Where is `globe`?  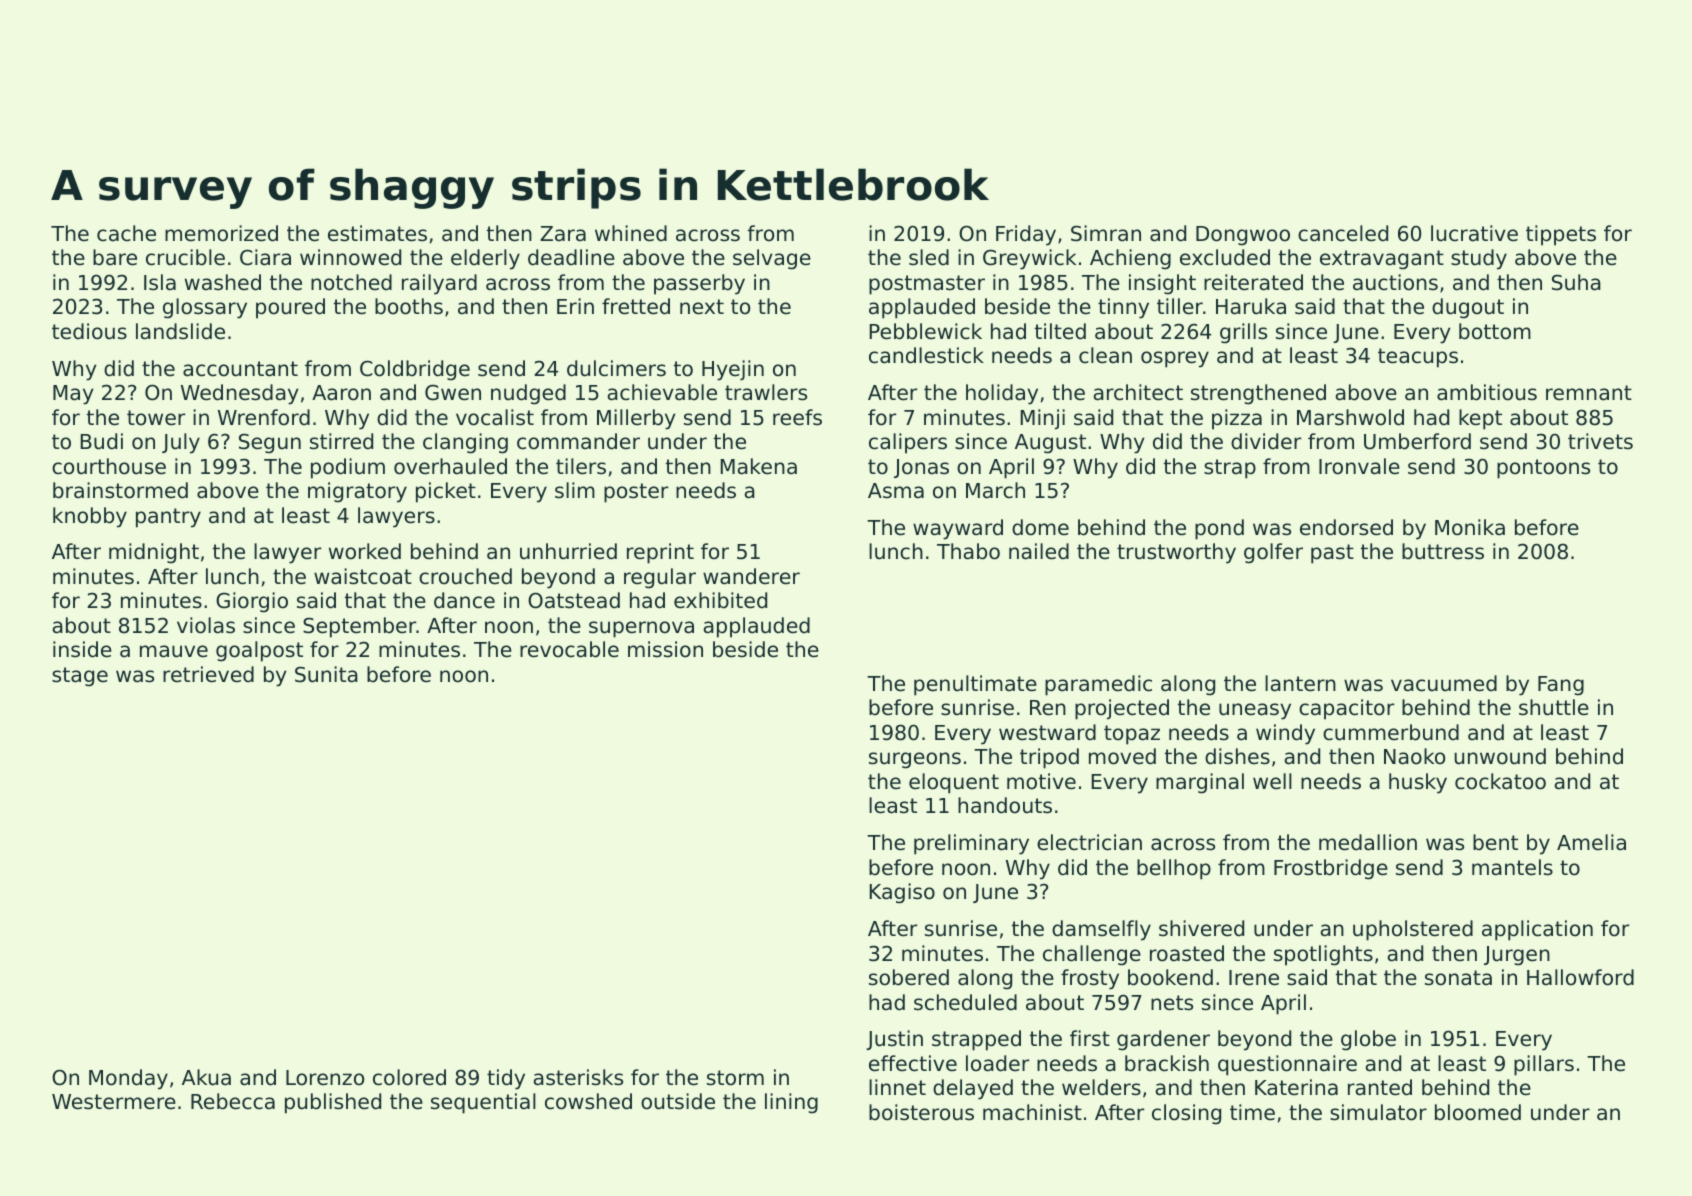
globe is located at coordinates (1368, 1040).
